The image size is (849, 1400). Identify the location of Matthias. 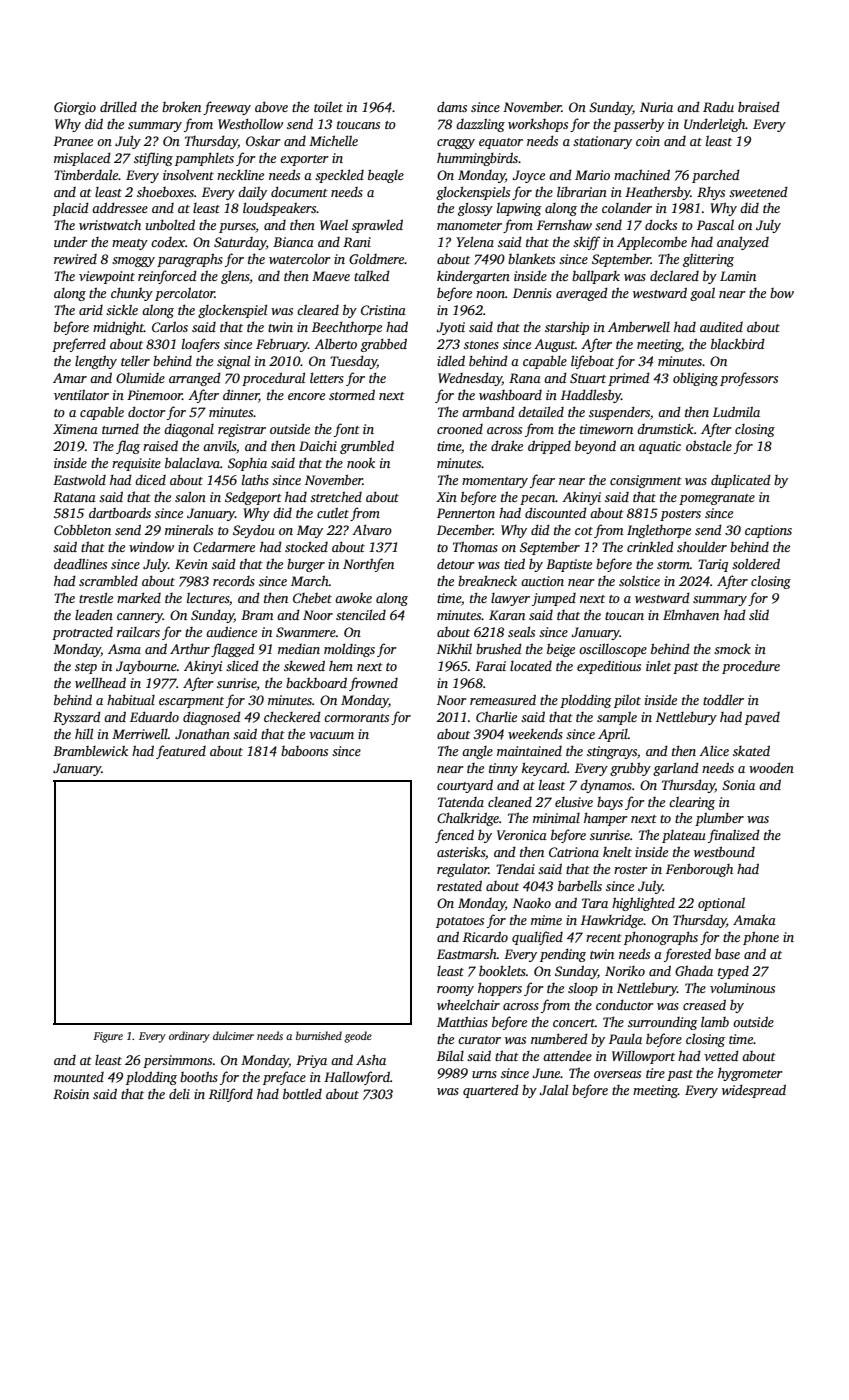
(462, 1021).
